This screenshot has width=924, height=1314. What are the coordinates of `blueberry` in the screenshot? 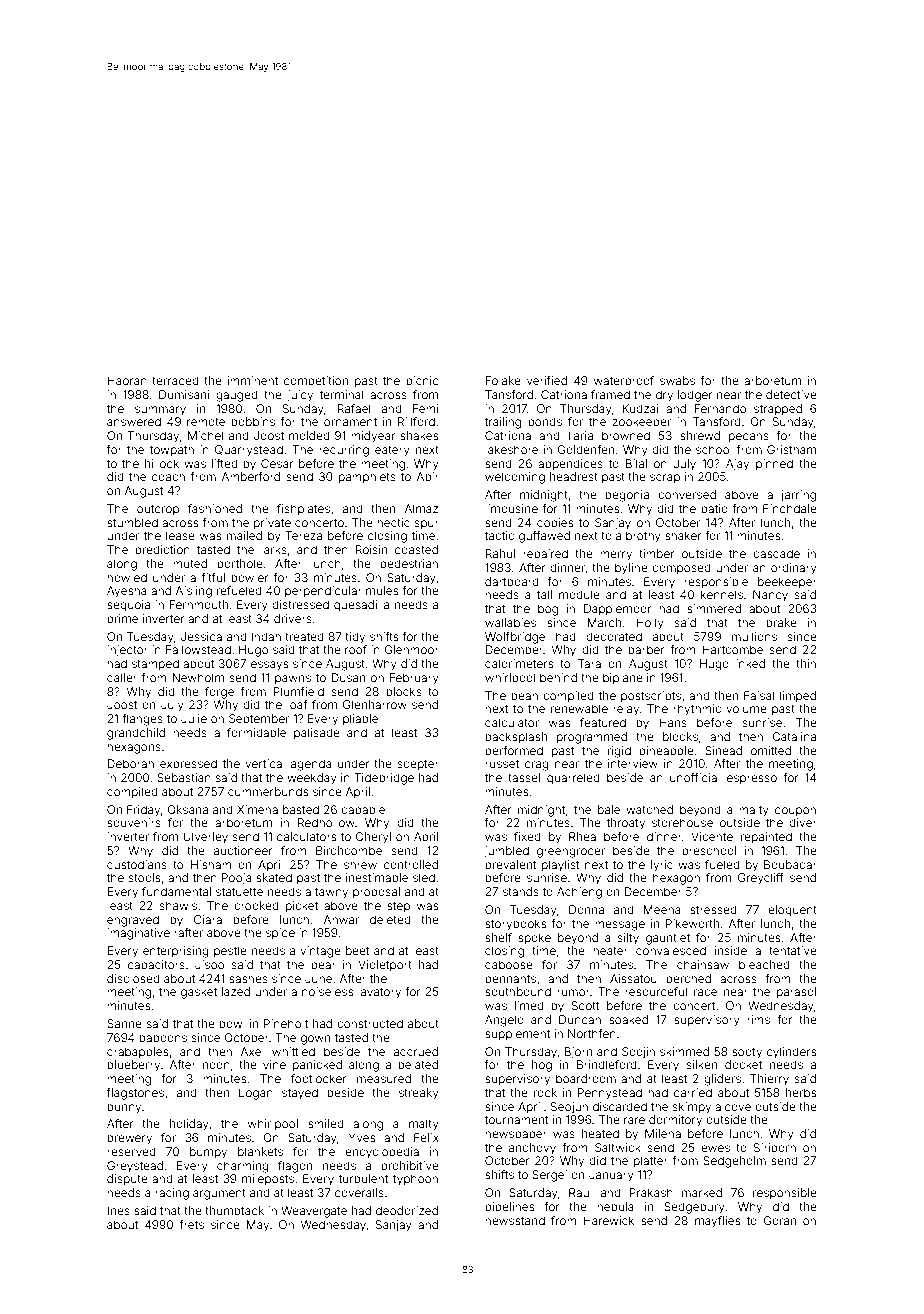 It's located at (133, 1066).
